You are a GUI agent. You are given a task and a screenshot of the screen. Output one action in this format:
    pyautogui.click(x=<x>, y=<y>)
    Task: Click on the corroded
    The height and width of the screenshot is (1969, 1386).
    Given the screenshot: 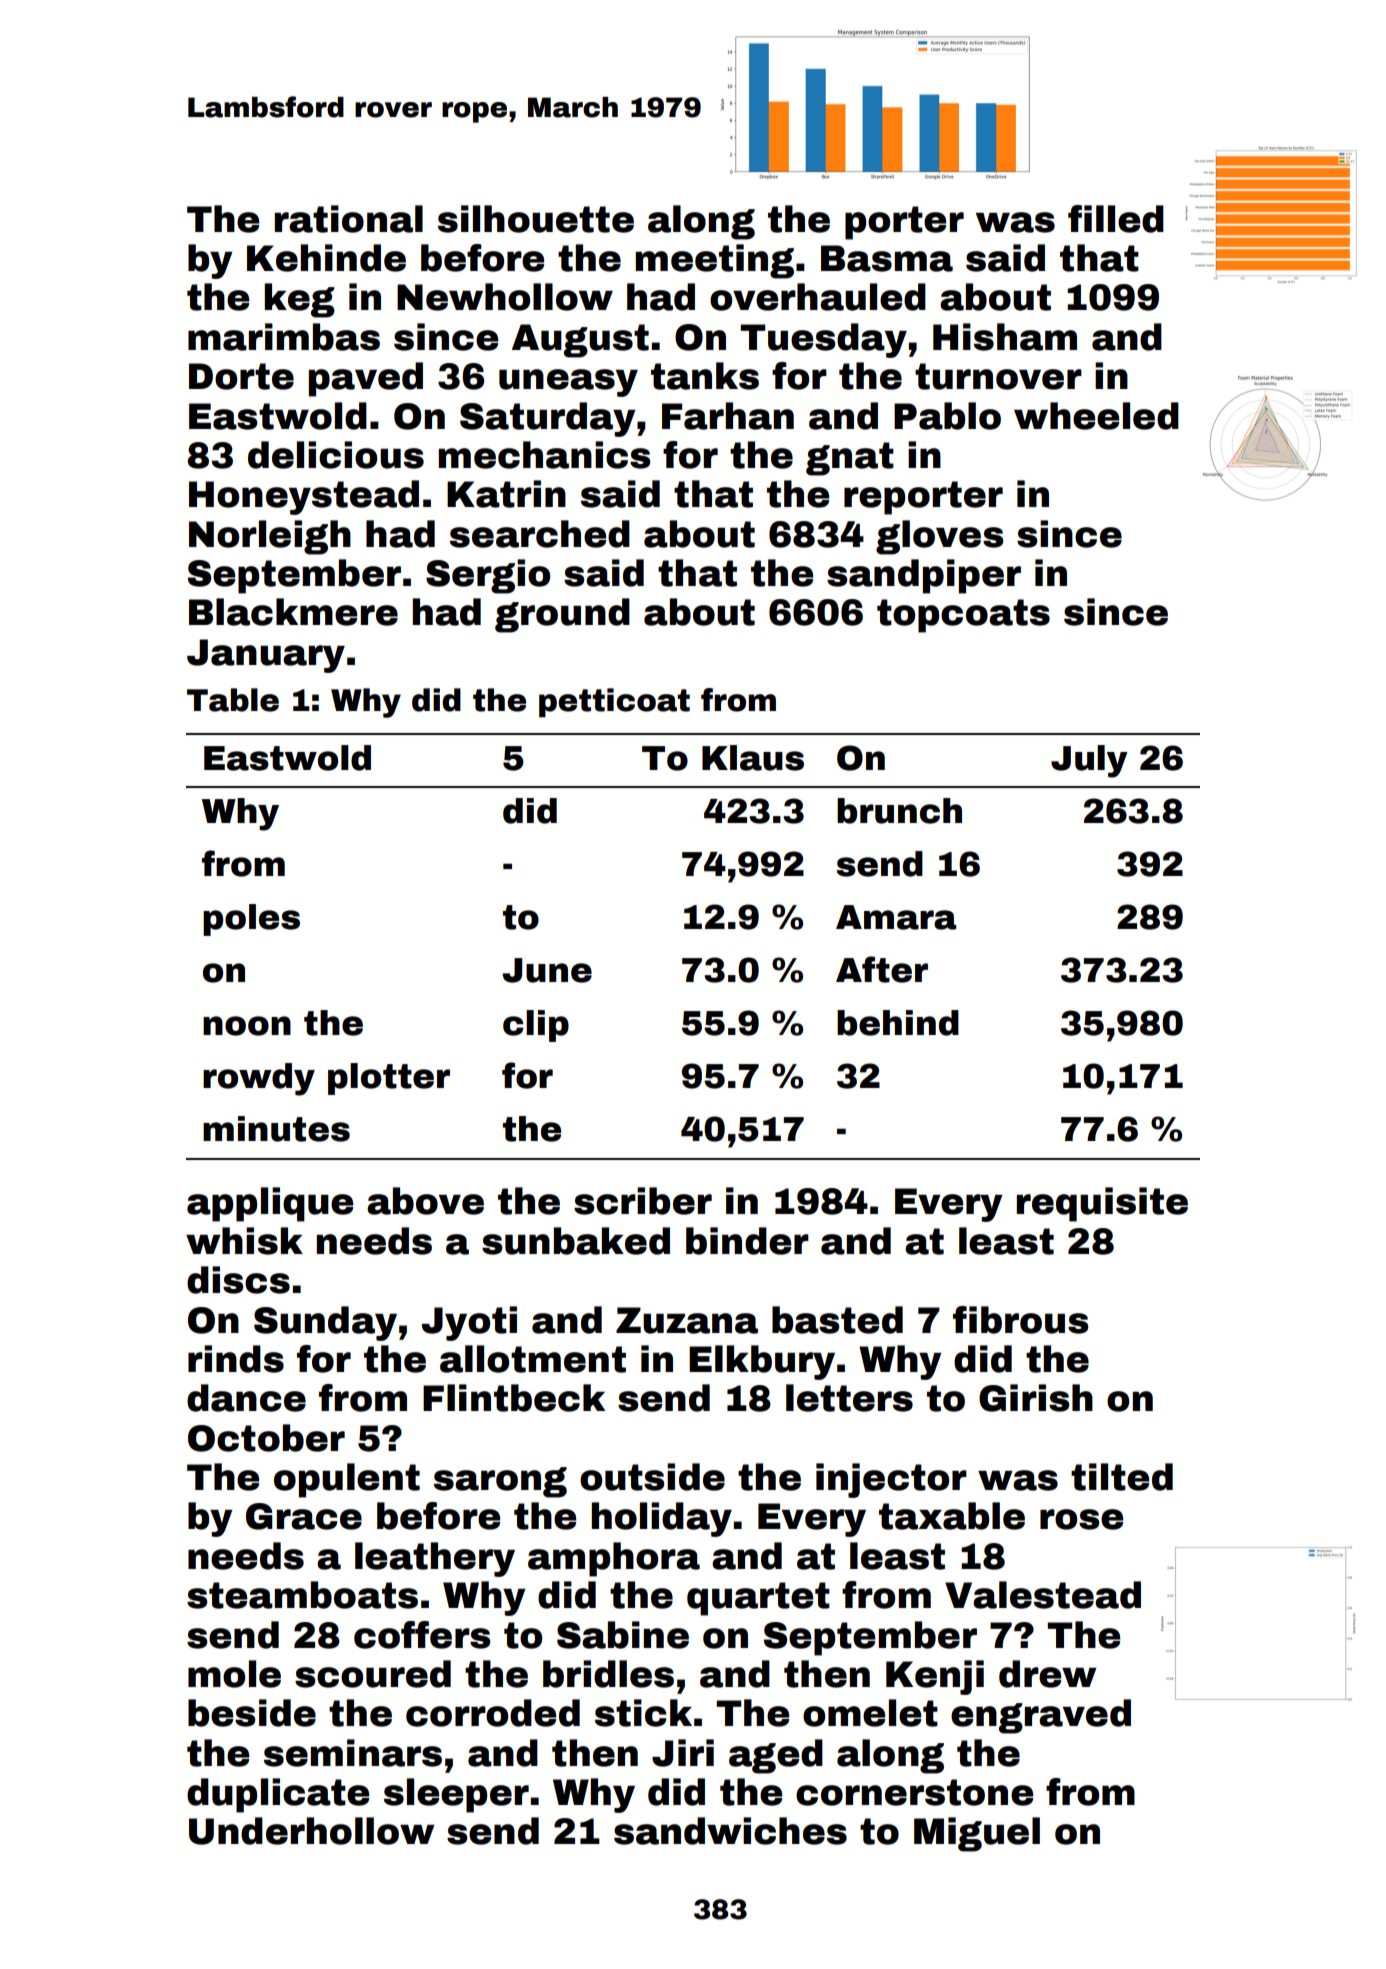 What is the action you would take?
    pyautogui.click(x=493, y=1713)
